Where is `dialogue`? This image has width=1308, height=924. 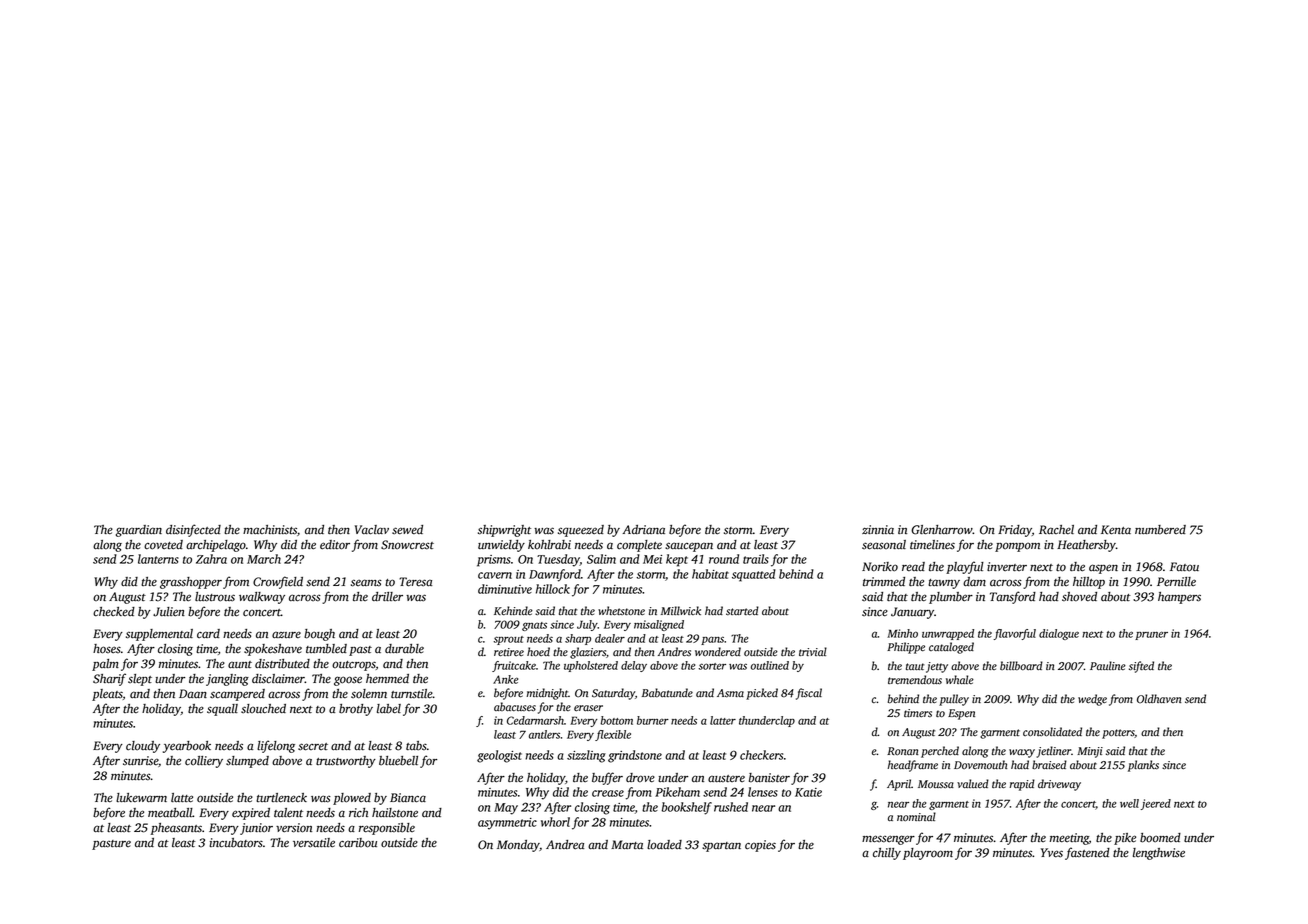 dialogue is located at coordinates (1059, 634).
